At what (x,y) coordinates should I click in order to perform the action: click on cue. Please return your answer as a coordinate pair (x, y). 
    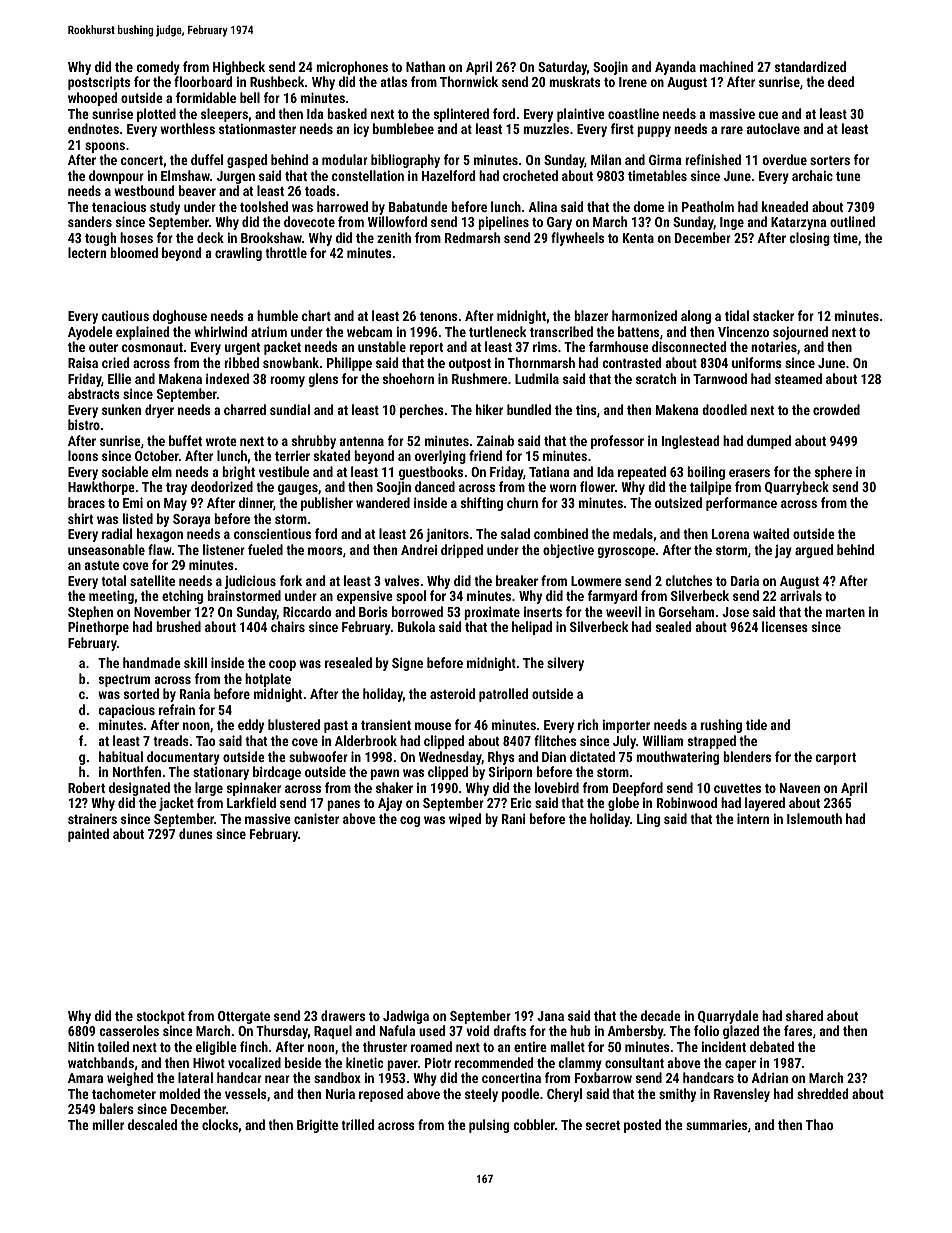
    Looking at the image, I should click on (768, 115).
